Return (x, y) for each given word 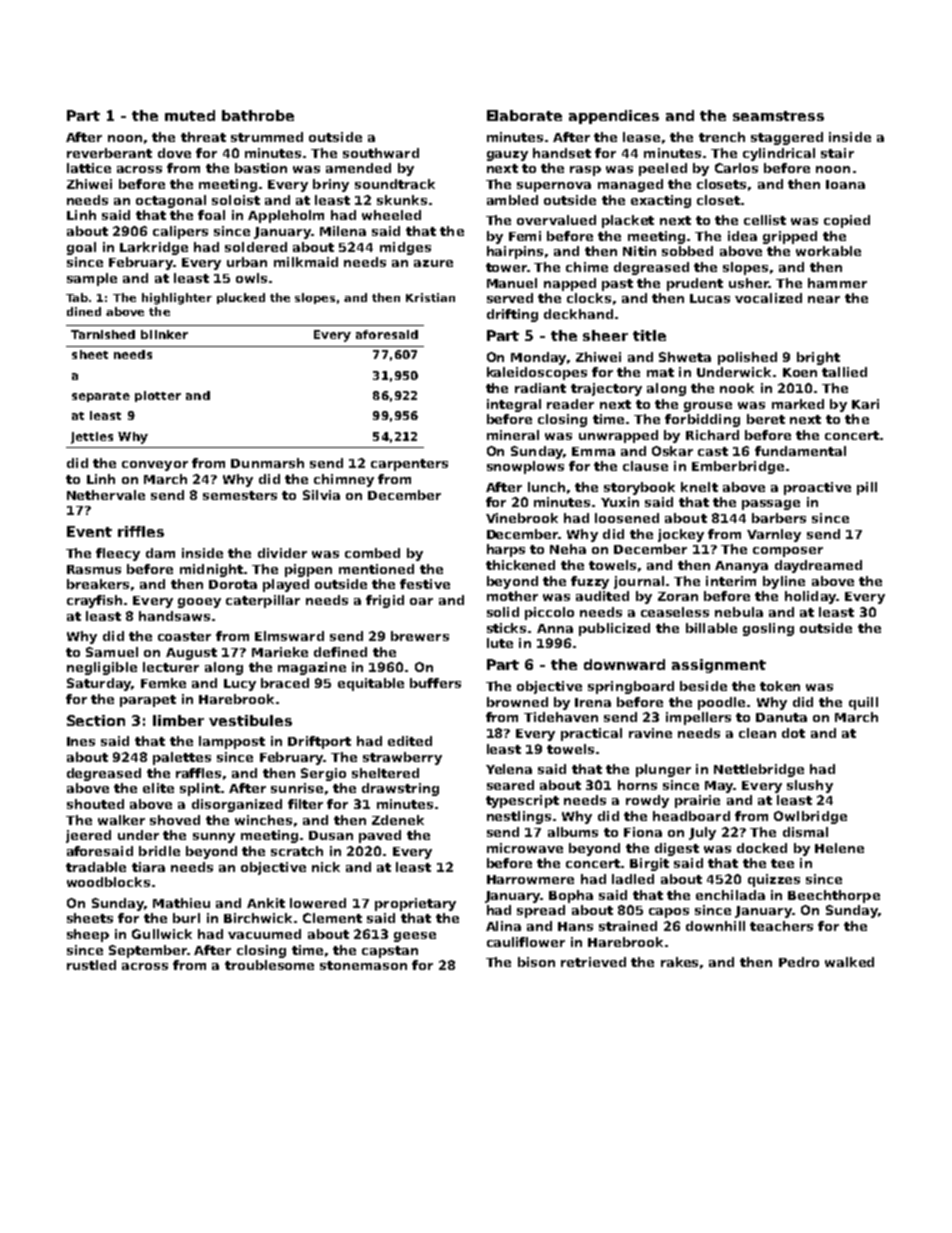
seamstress (778, 116)
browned (517, 702)
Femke (163, 683)
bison (536, 962)
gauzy (507, 156)
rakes (679, 962)
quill (863, 703)
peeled (663, 169)
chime (587, 267)
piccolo (549, 613)
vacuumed (264, 934)
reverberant (109, 153)
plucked (241, 298)
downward (624, 664)
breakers (98, 584)
